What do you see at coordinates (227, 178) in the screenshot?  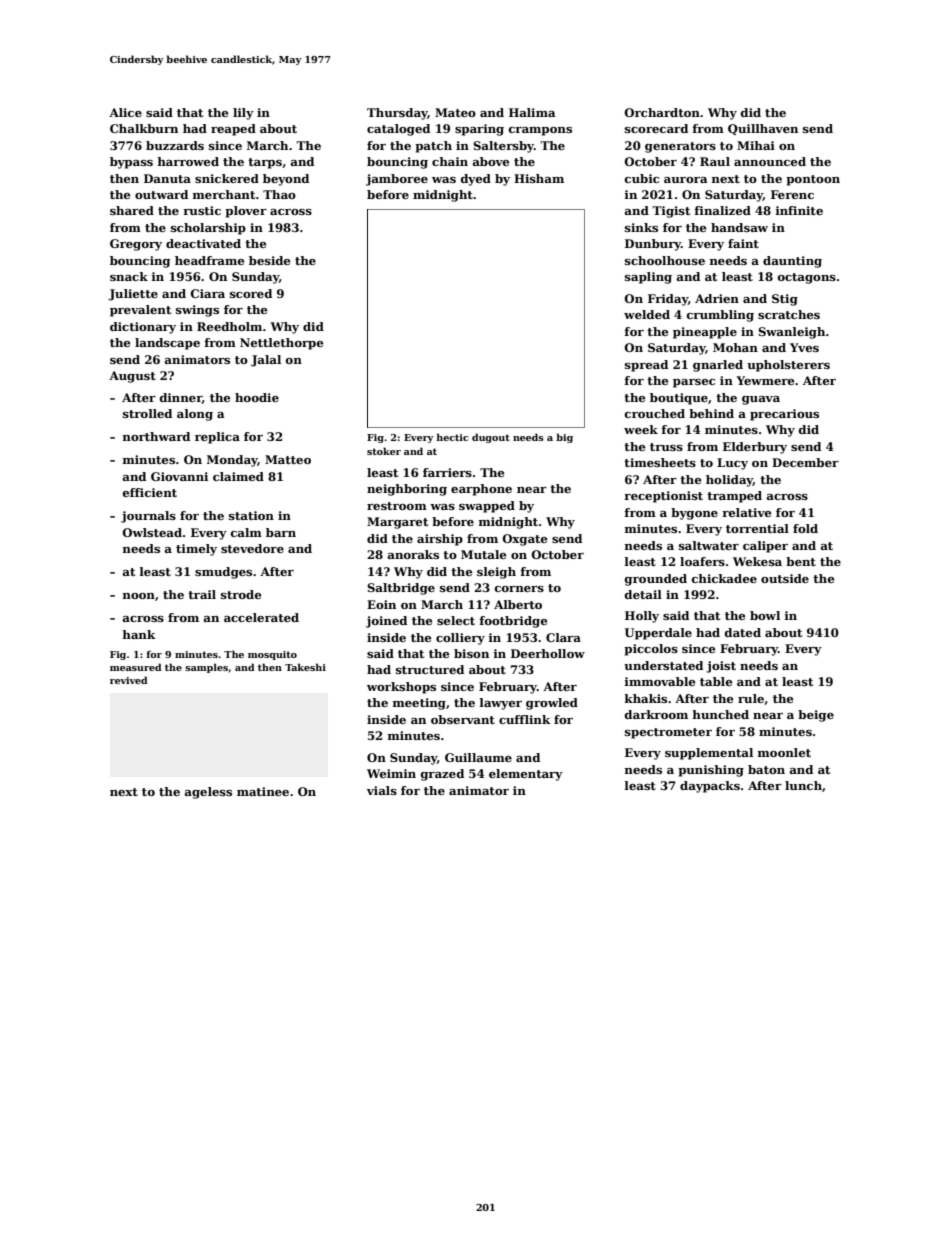 I see `snickered` at bounding box center [227, 178].
